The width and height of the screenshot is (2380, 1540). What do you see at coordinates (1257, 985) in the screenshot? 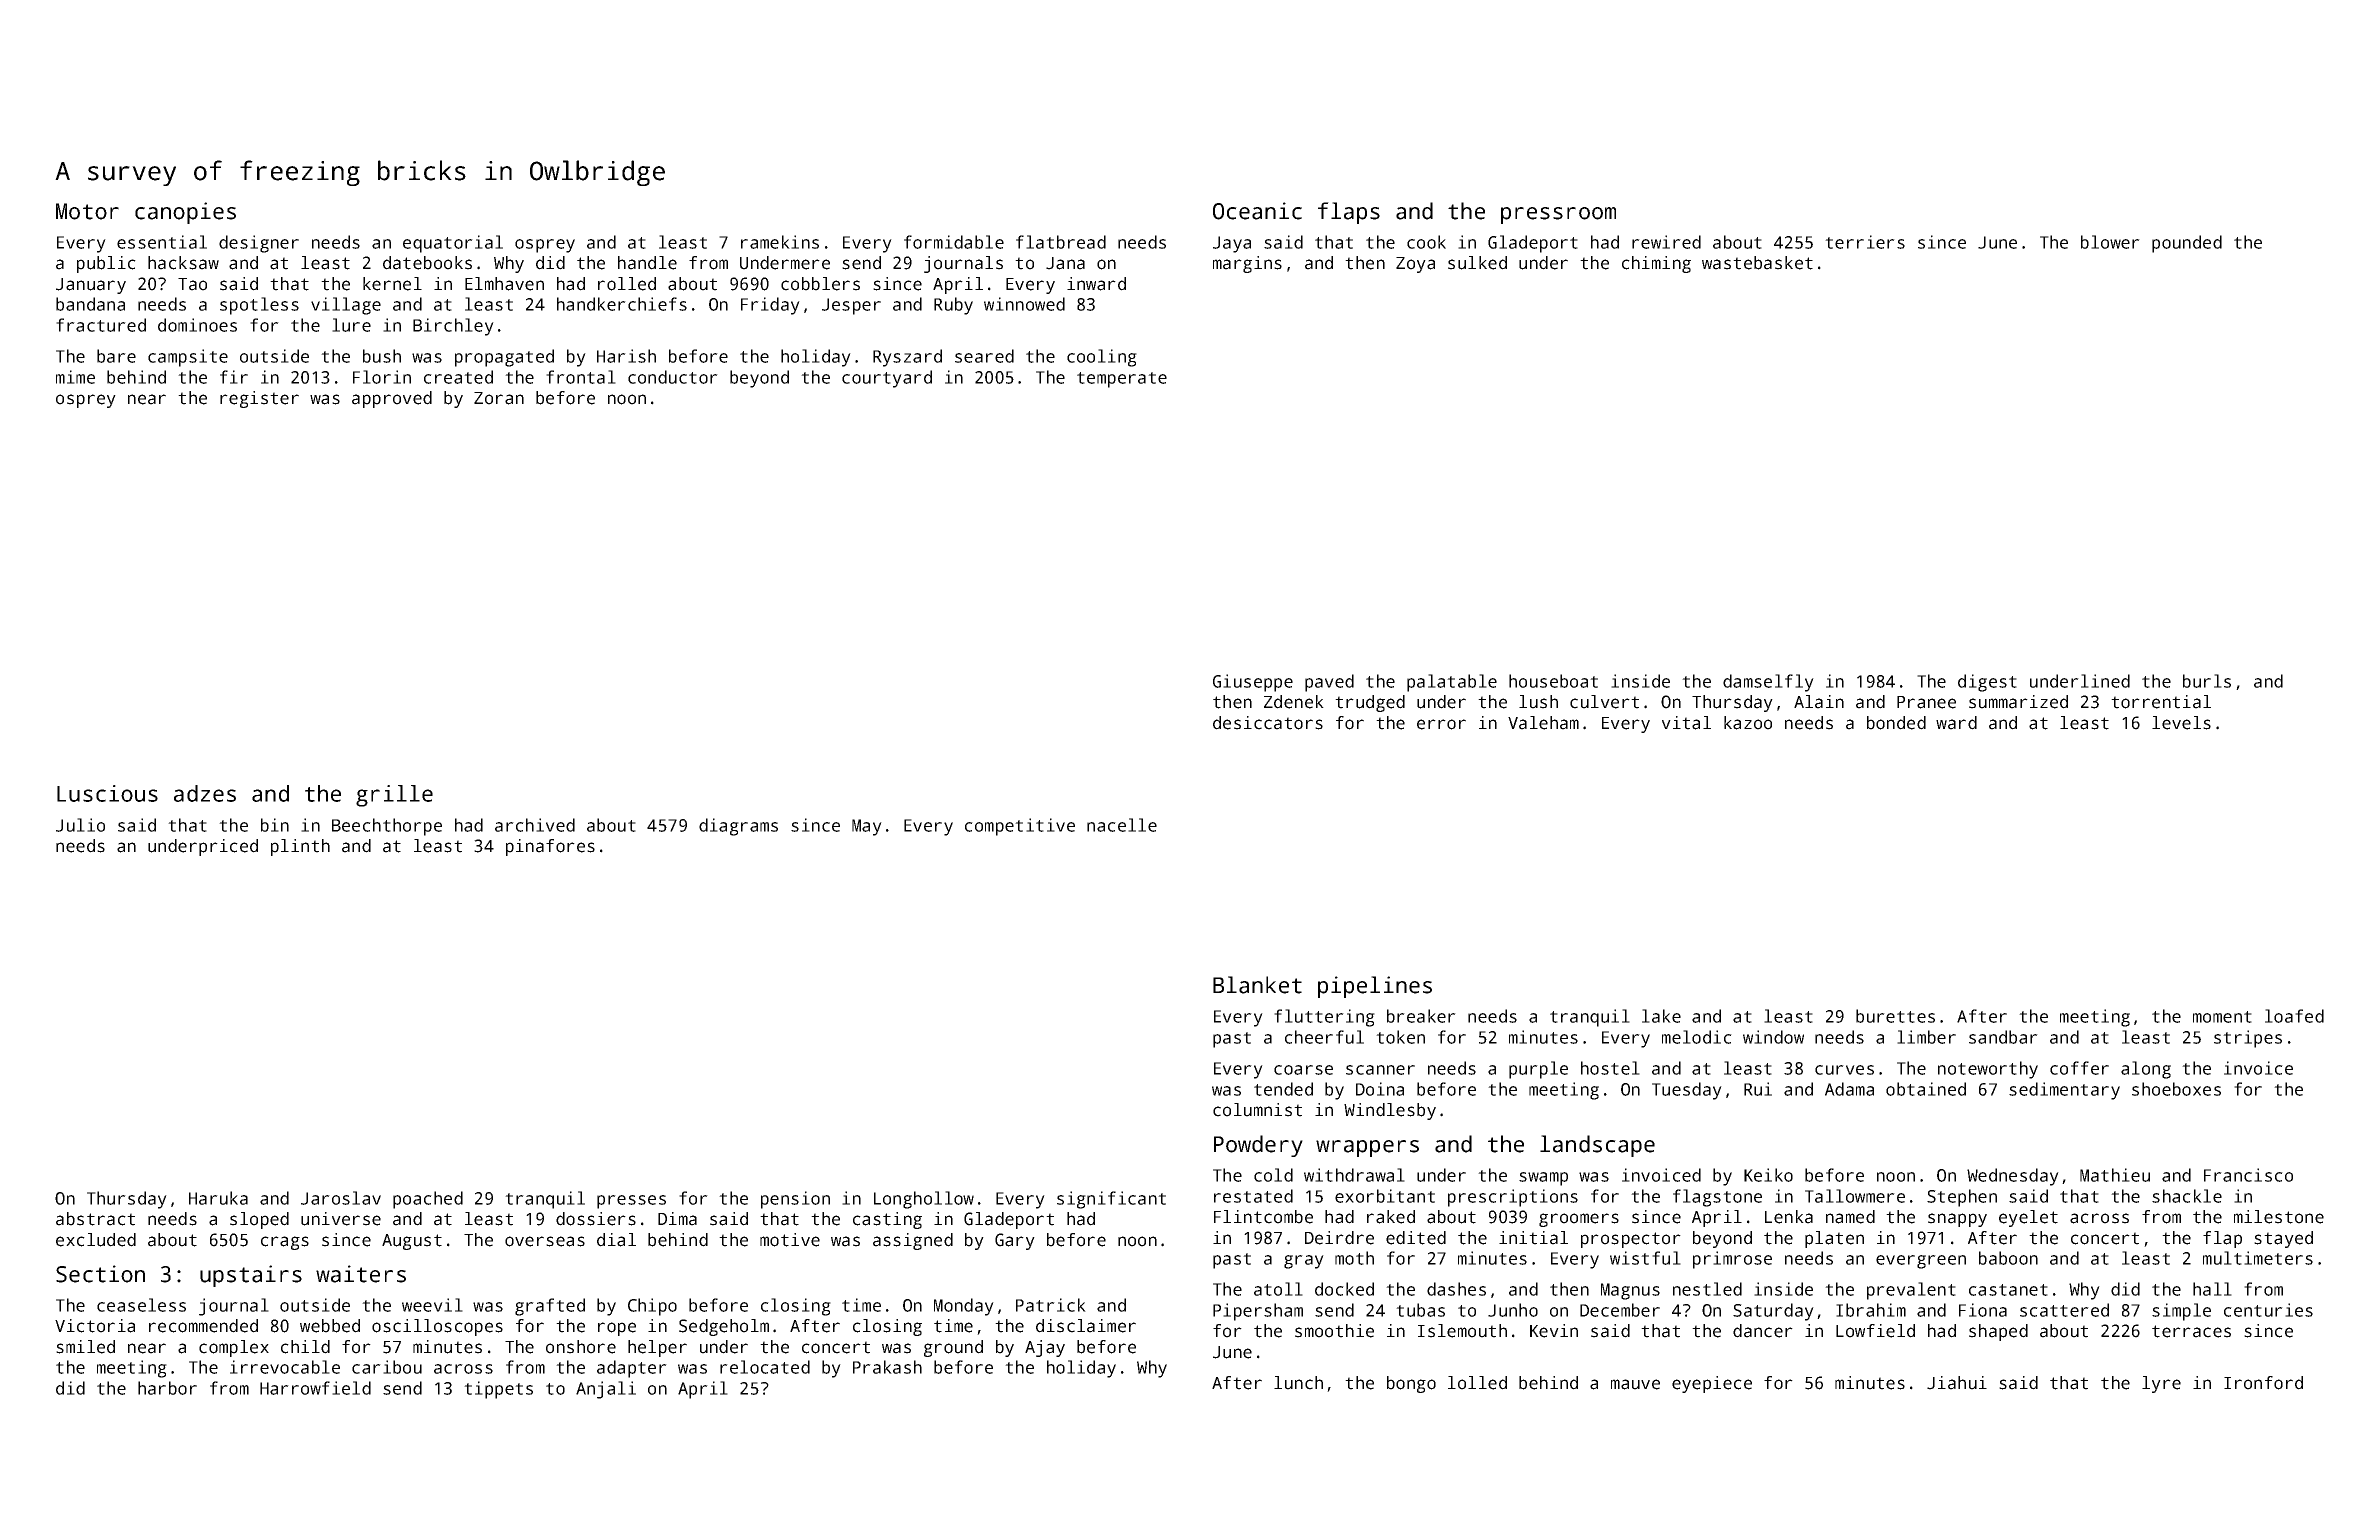
I see `Blanket` at bounding box center [1257, 985].
